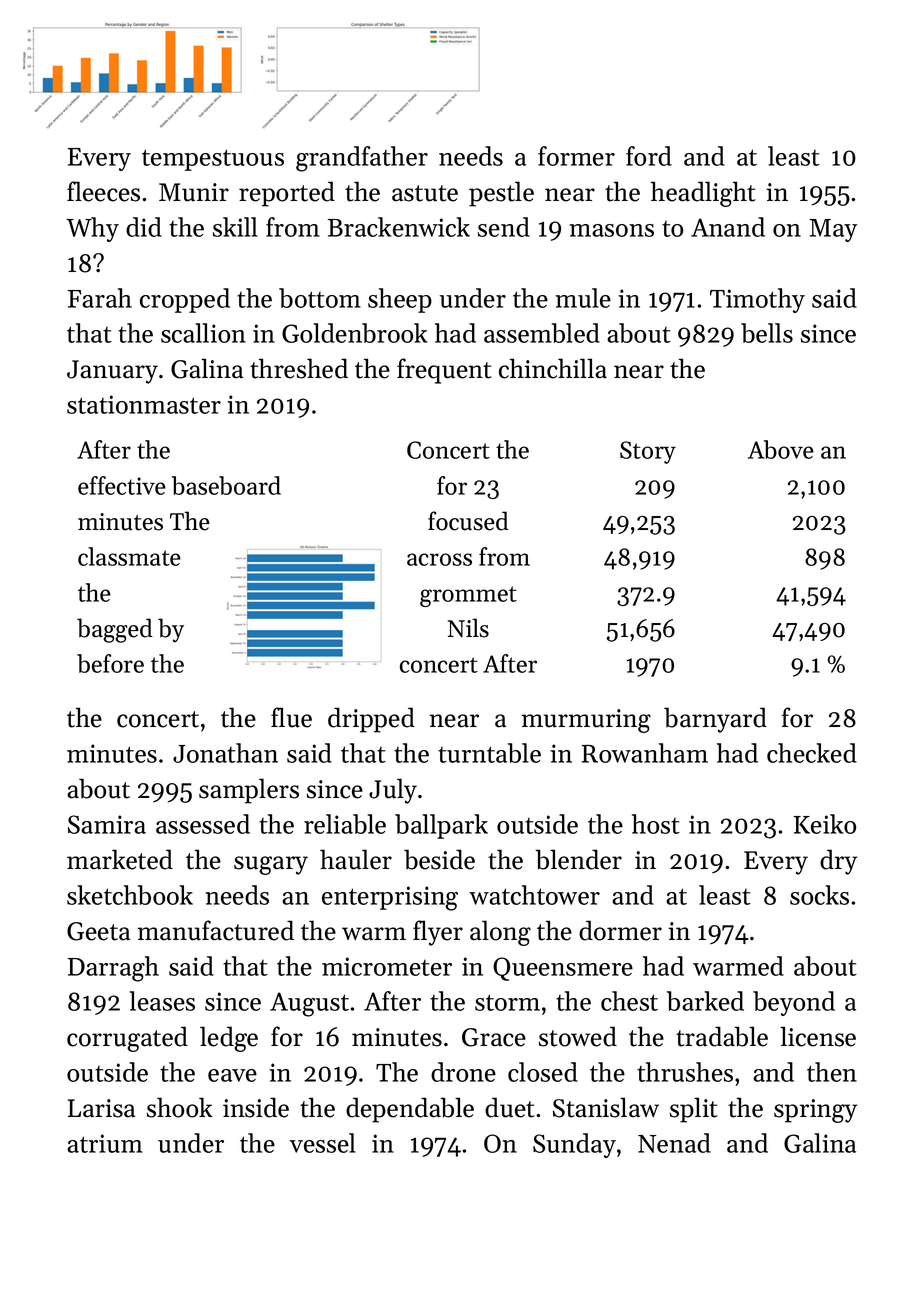 This image has width=924, height=1311. Describe the element at coordinates (144, 404) in the image. I see `stationmaster` at that location.
